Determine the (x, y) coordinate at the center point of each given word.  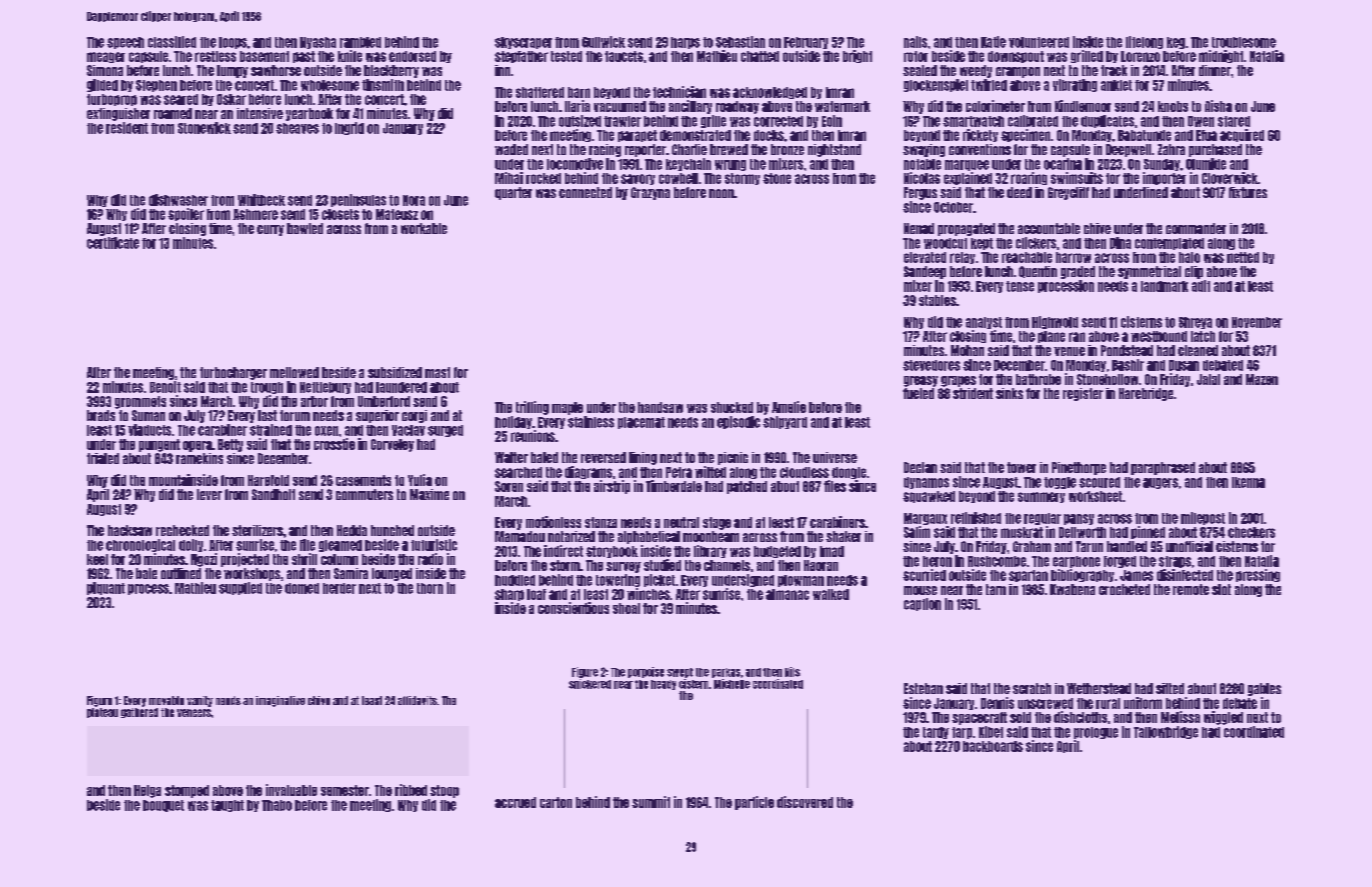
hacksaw (130, 530)
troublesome (1244, 42)
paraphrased (1163, 468)
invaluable (291, 790)
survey (623, 567)
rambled (360, 42)
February (806, 43)
